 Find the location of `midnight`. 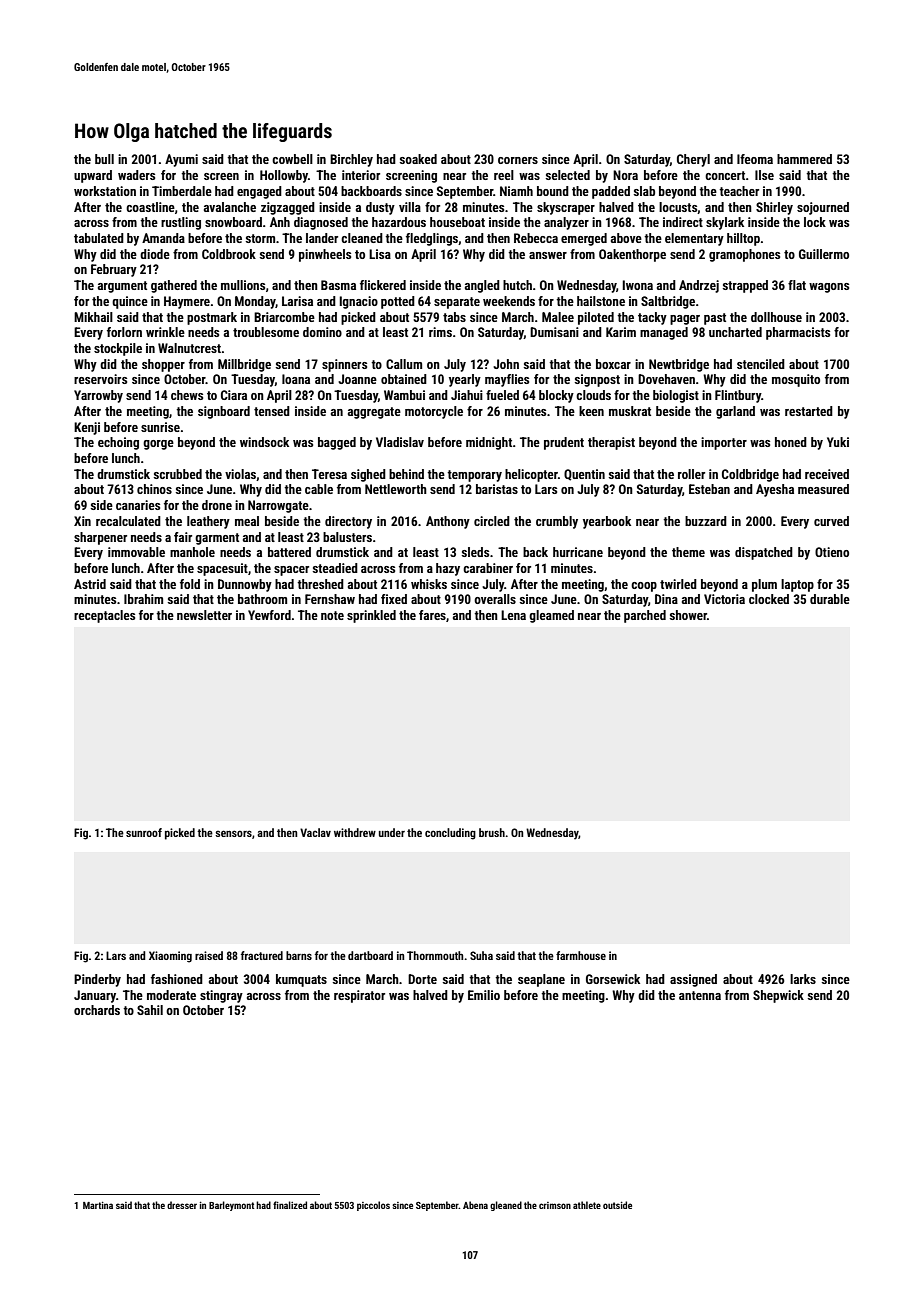

midnight is located at coordinates (489, 443).
